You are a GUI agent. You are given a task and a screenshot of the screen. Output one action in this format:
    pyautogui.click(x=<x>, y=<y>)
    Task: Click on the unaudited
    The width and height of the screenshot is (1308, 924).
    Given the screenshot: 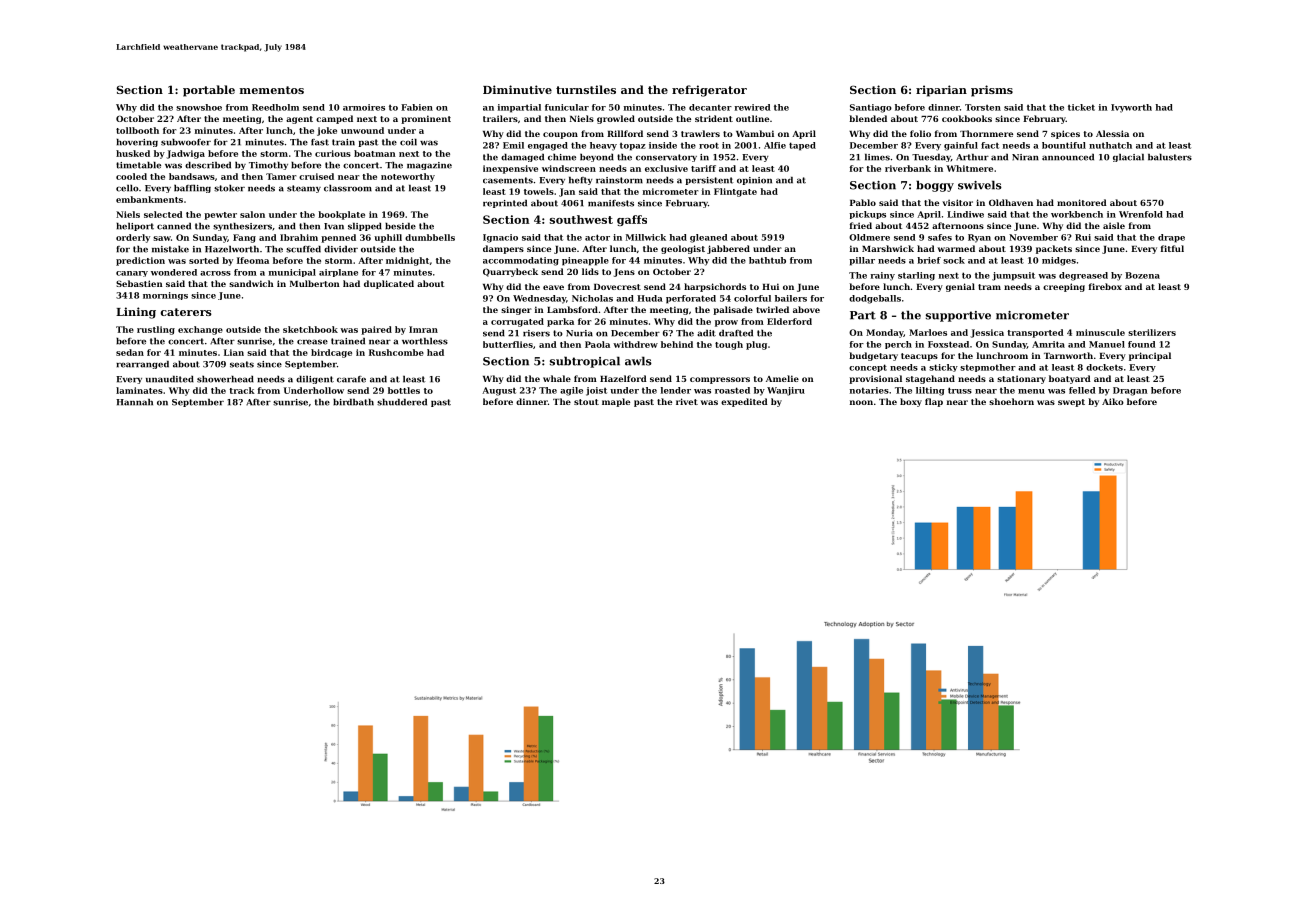 What is the action you would take?
    pyautogui.click(x=170, y=379)
